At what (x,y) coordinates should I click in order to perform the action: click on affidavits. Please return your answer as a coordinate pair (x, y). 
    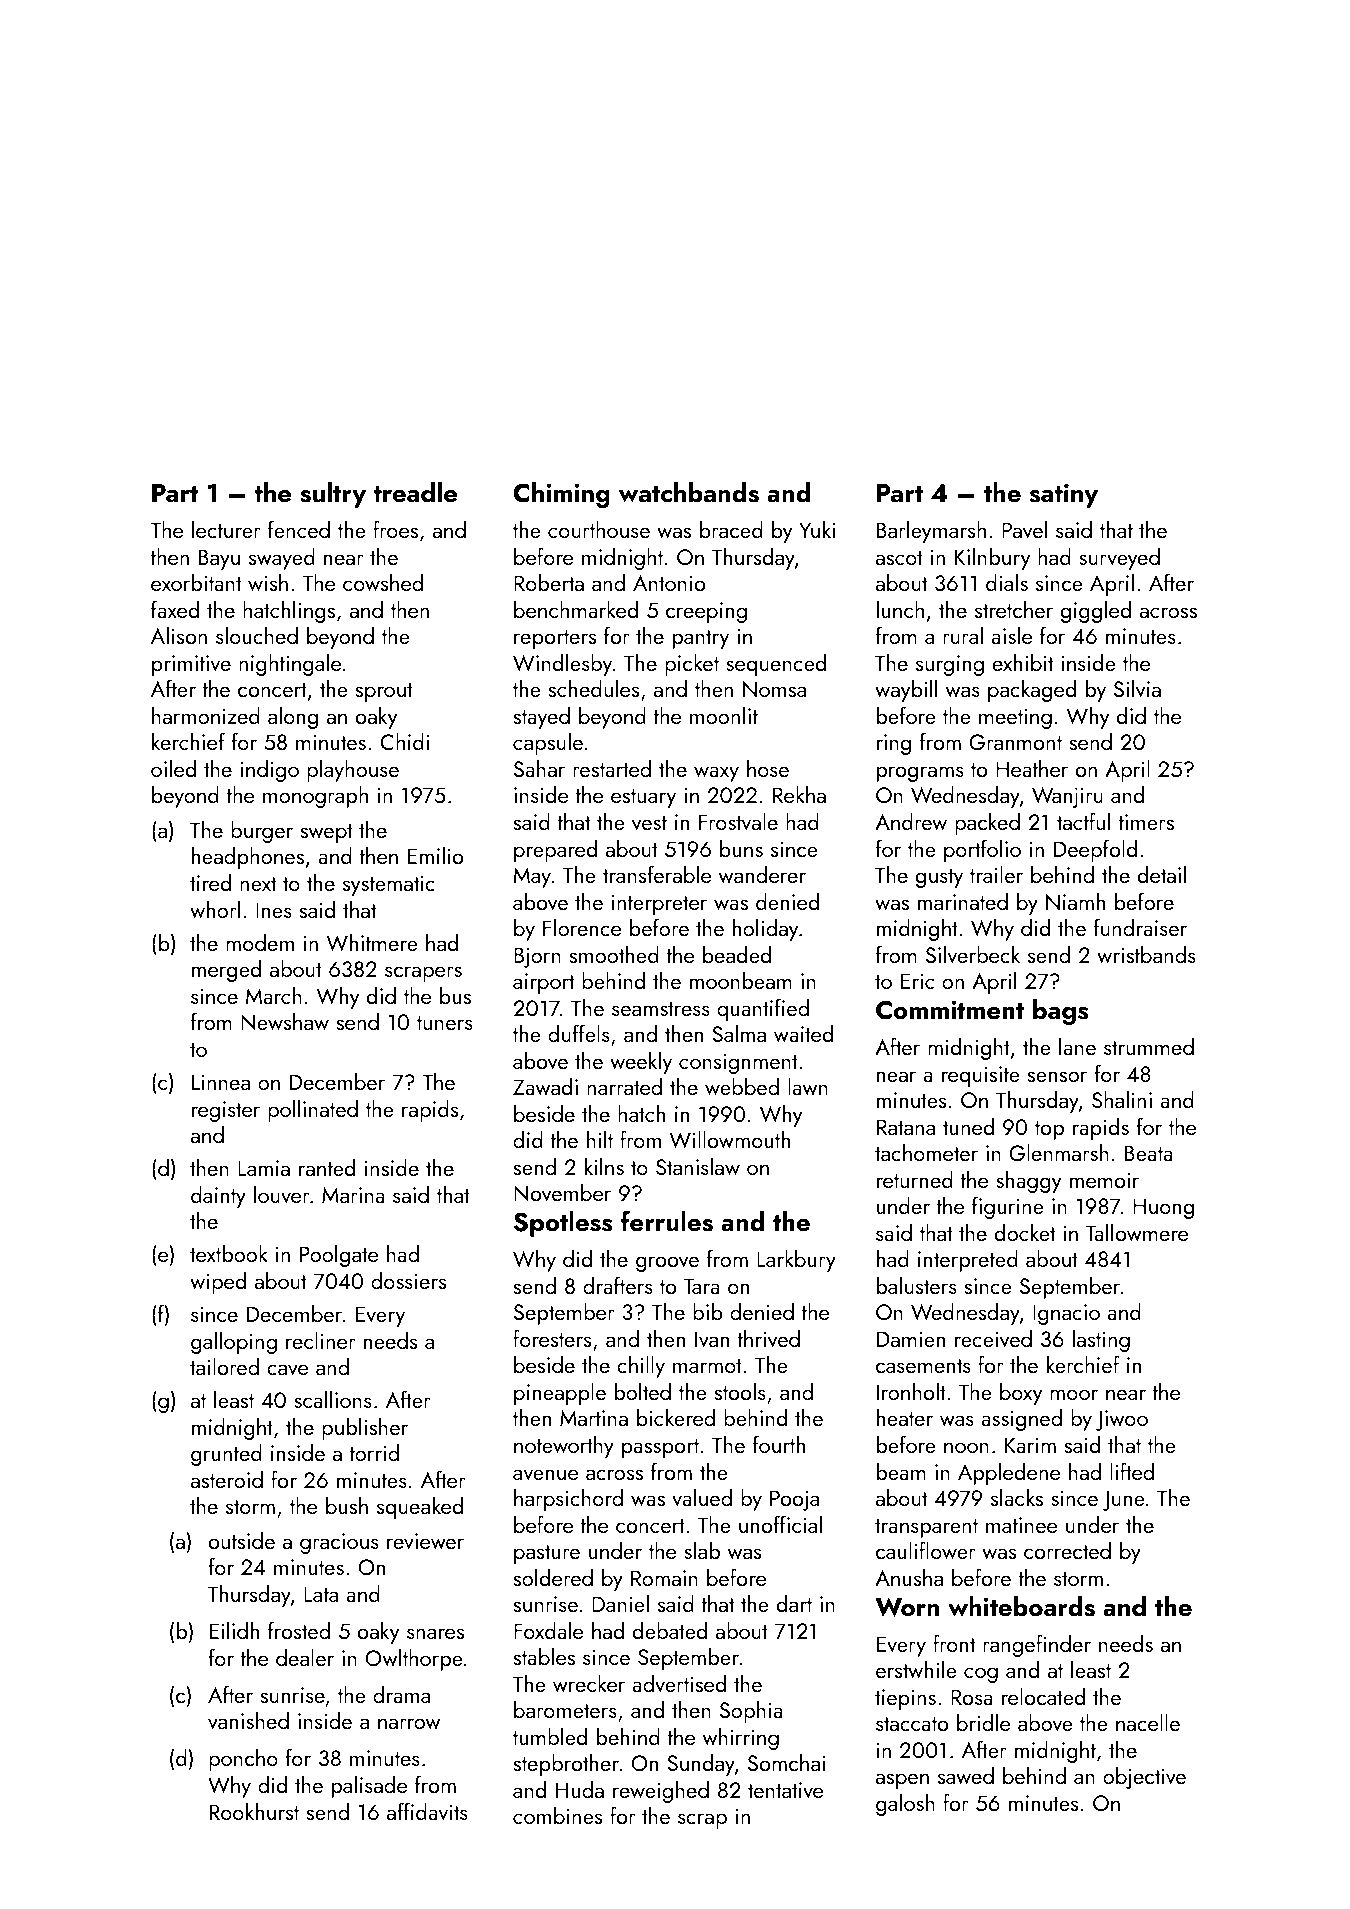
    Looking at the image, I should click on (427, 1811).
